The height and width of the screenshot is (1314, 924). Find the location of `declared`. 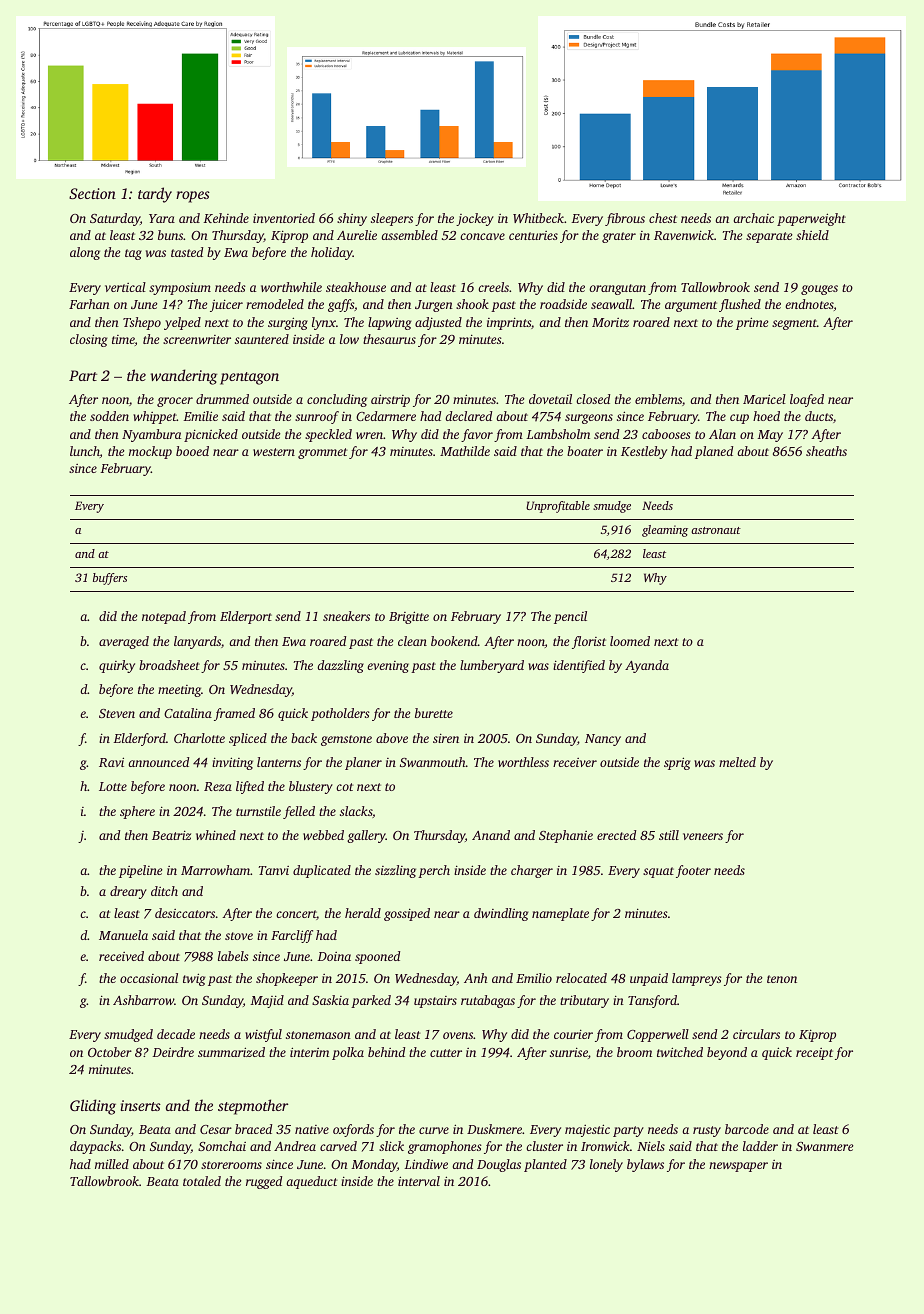

declared is located at coordinates (468, 416).
